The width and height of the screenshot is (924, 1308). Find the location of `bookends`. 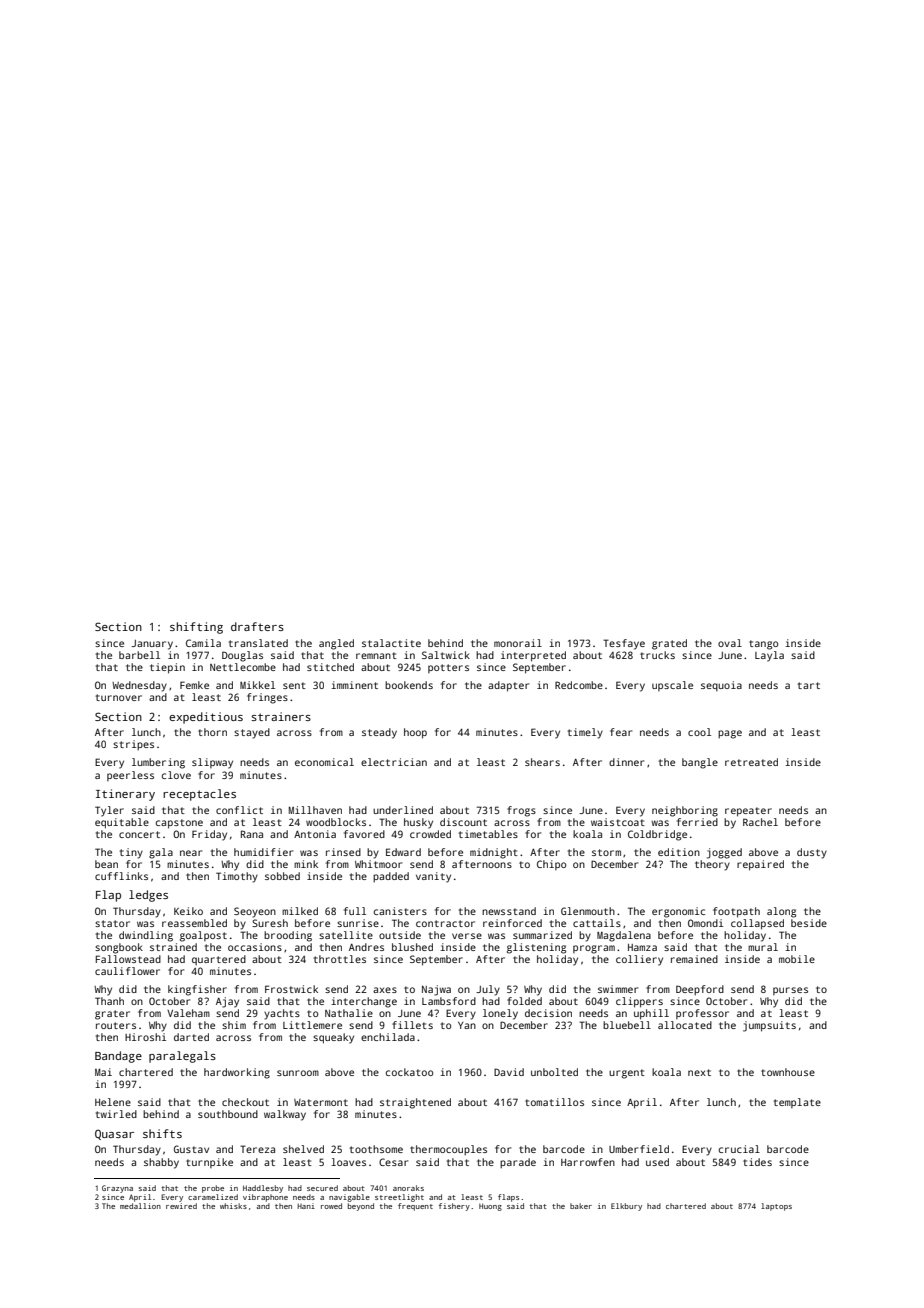

bookends is located at coordinates (409, 685).
